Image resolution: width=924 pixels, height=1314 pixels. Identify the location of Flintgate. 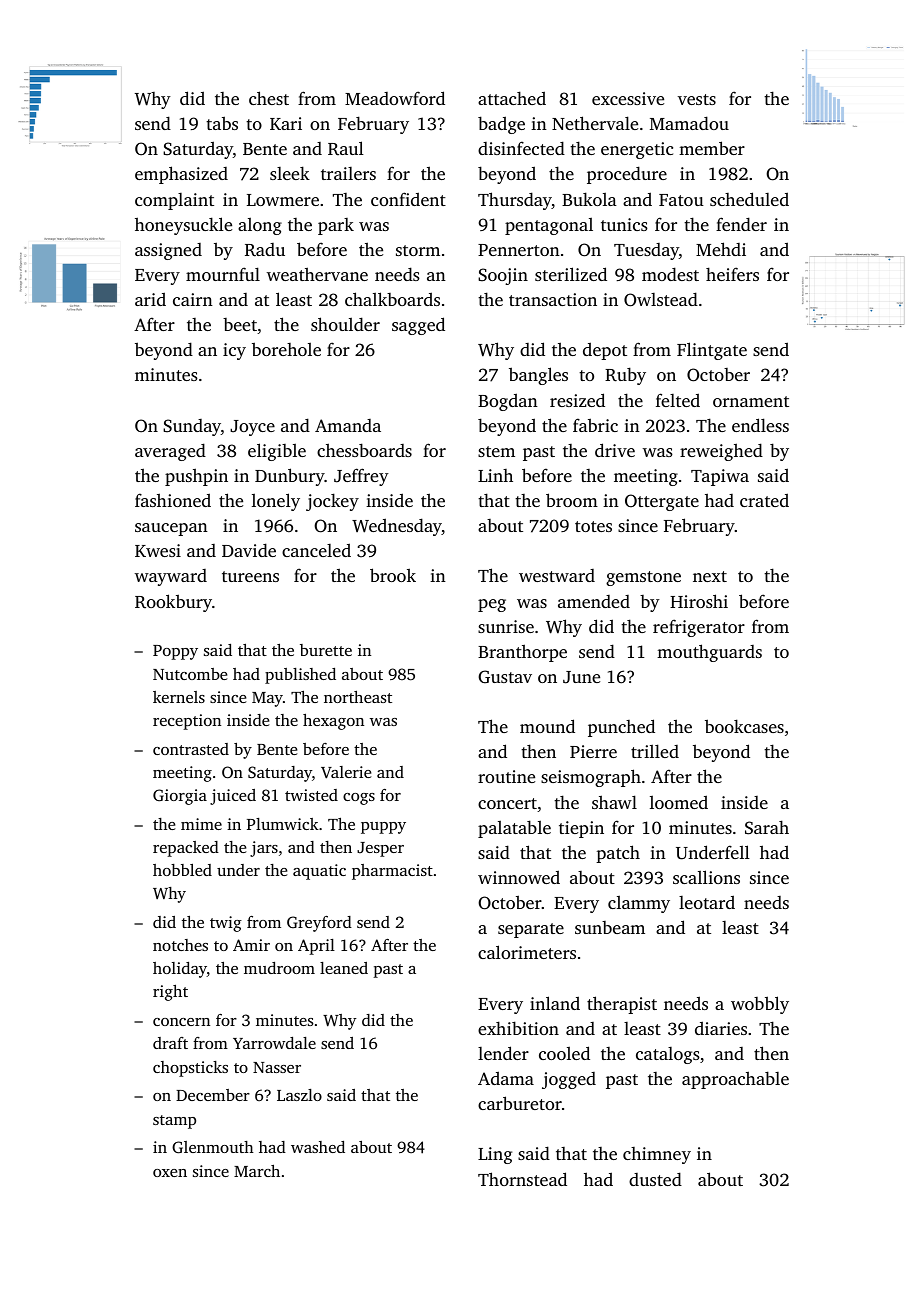
(712, 351).
